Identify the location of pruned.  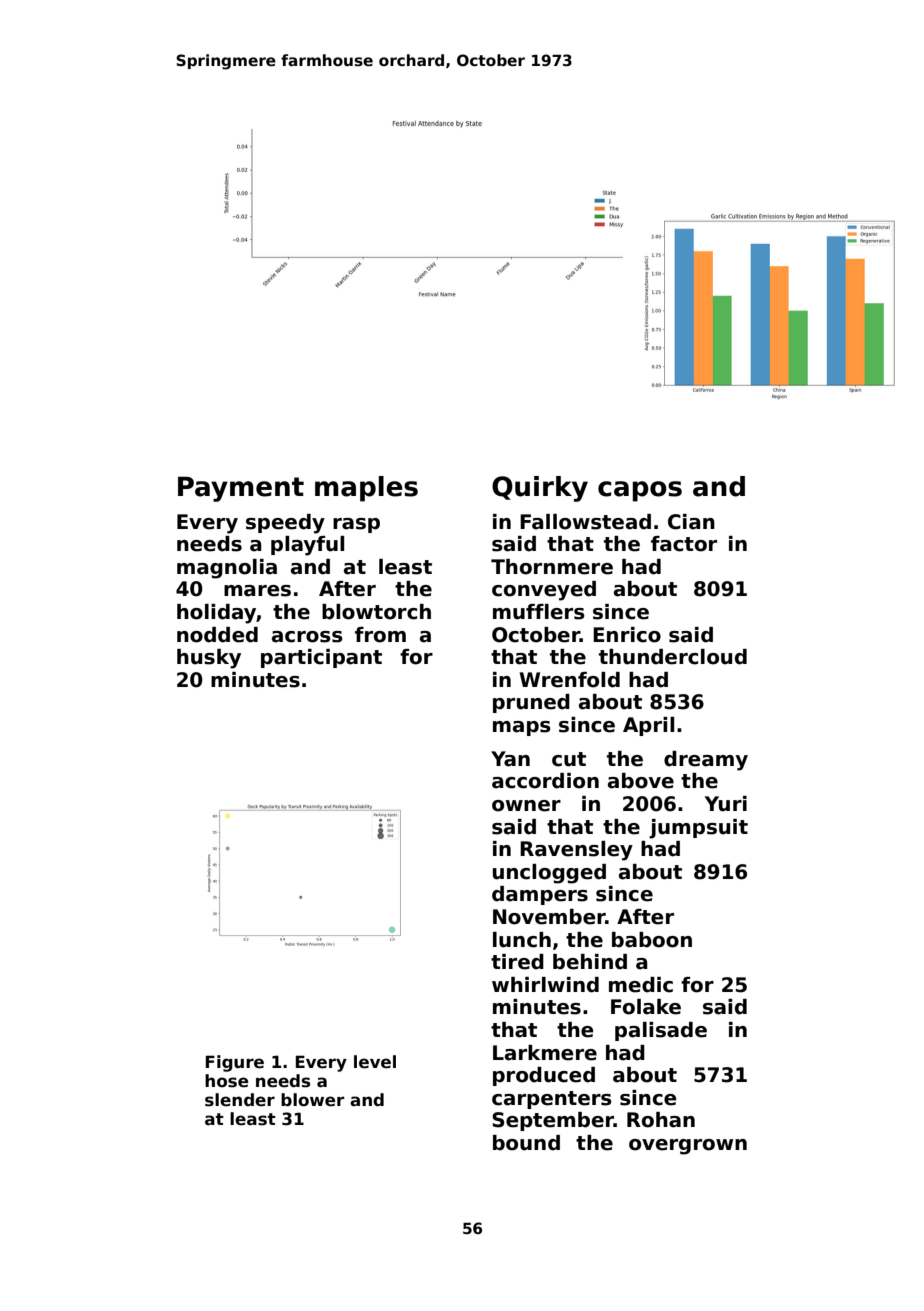
(531, 703).
